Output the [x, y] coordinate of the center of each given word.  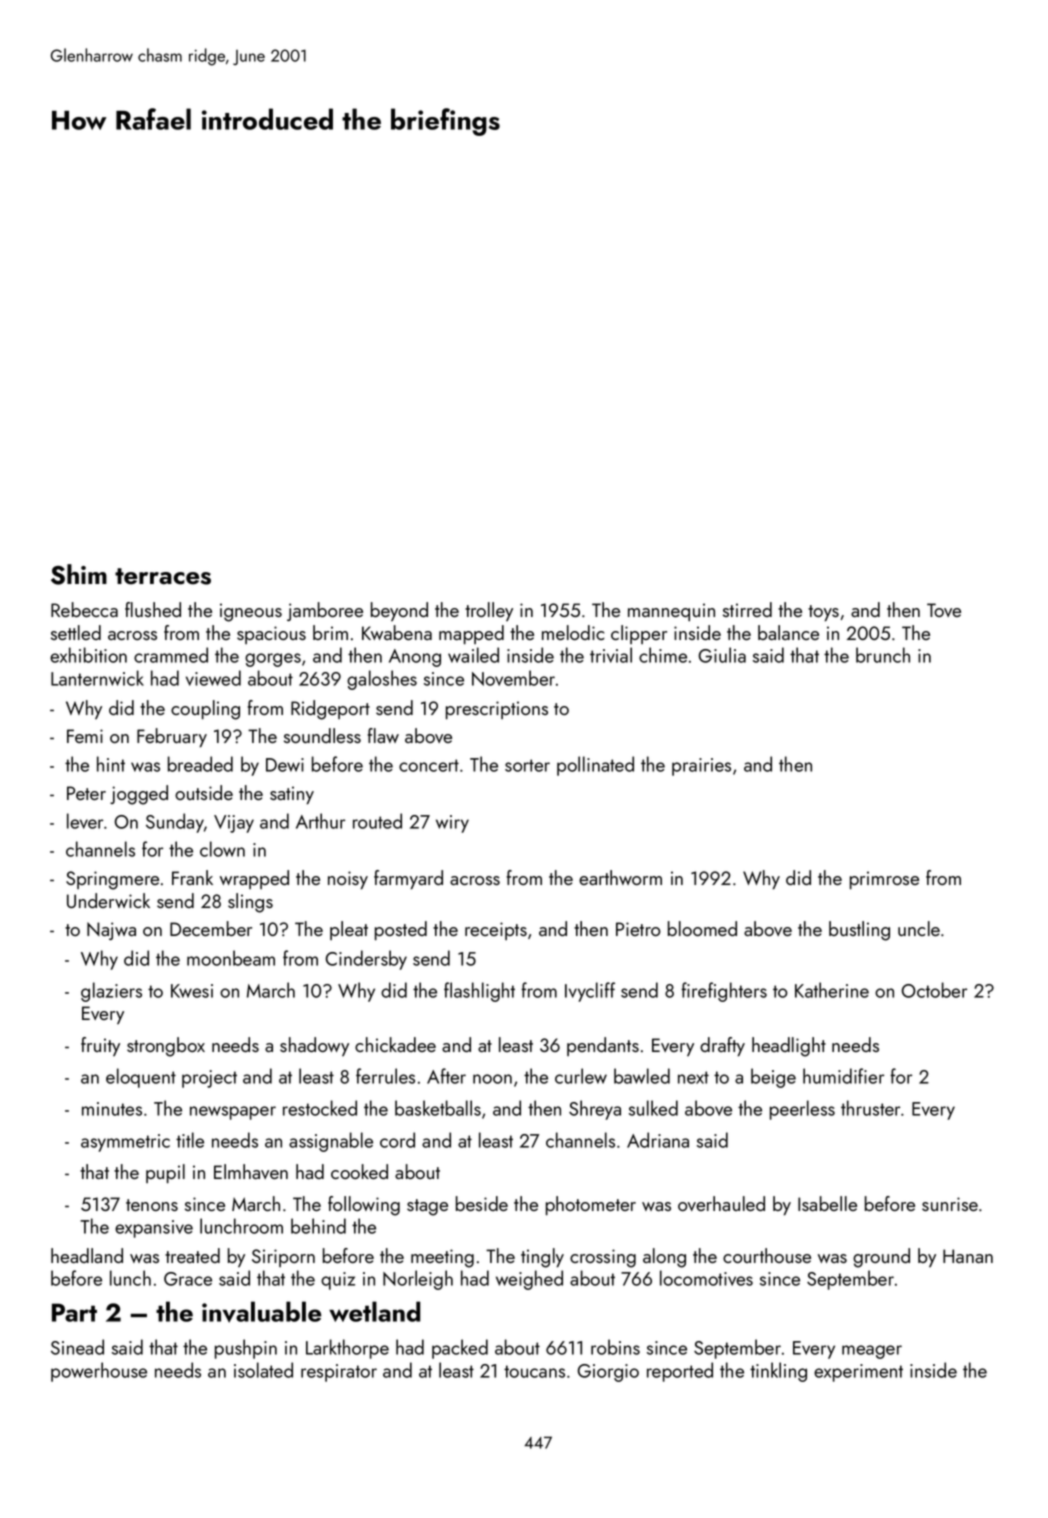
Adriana [658, 1140]
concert [429, 765]
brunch [883, 655]
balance [788, 632]
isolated [263, 1370]
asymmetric [125, 1143]
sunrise [950, 1204]
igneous [251, 612]
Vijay [234, 824]
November [513, 678]
